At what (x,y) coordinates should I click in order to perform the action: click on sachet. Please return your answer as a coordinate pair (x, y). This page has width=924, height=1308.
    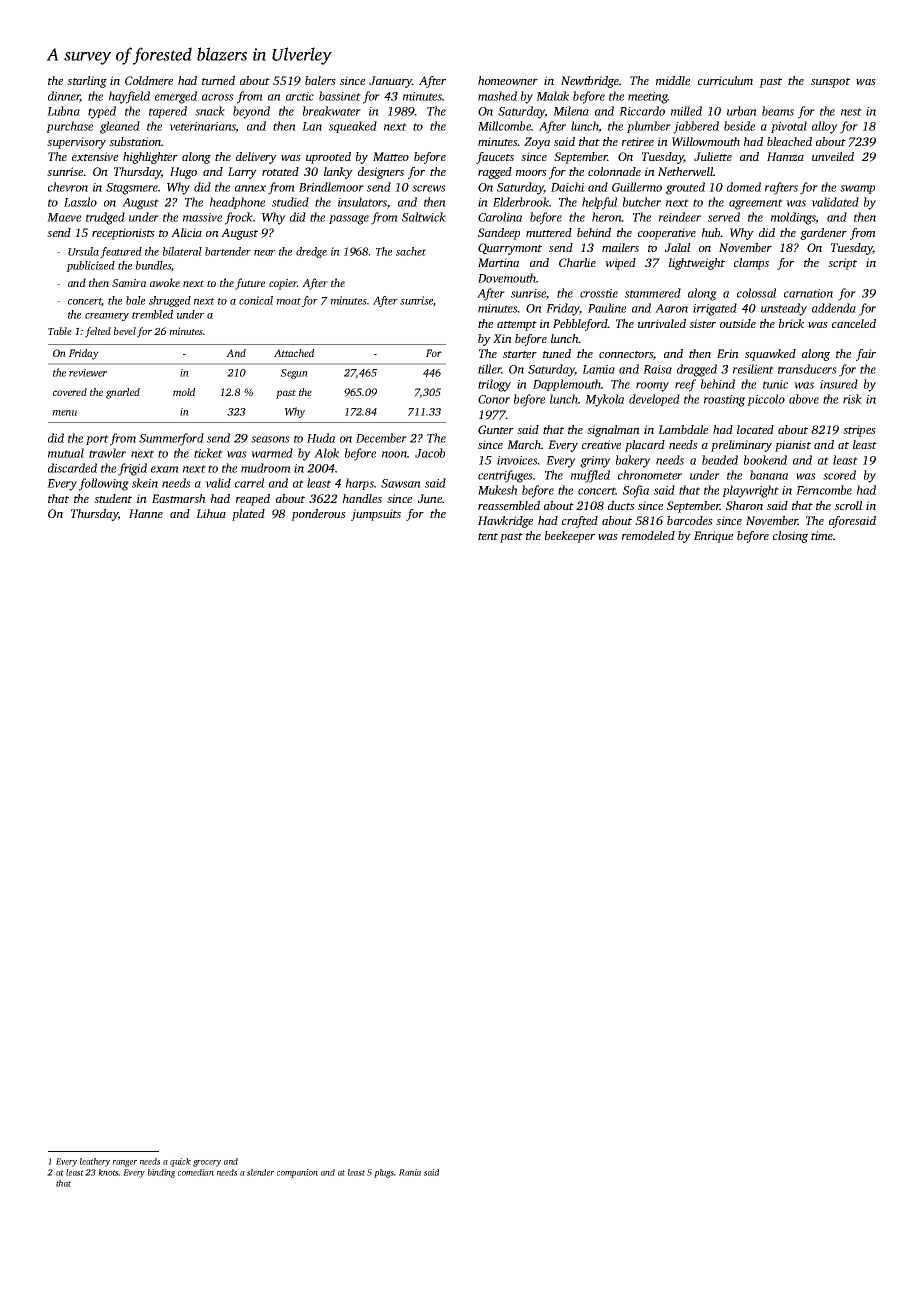
    Looking at the image, I should click on (411, 251).
